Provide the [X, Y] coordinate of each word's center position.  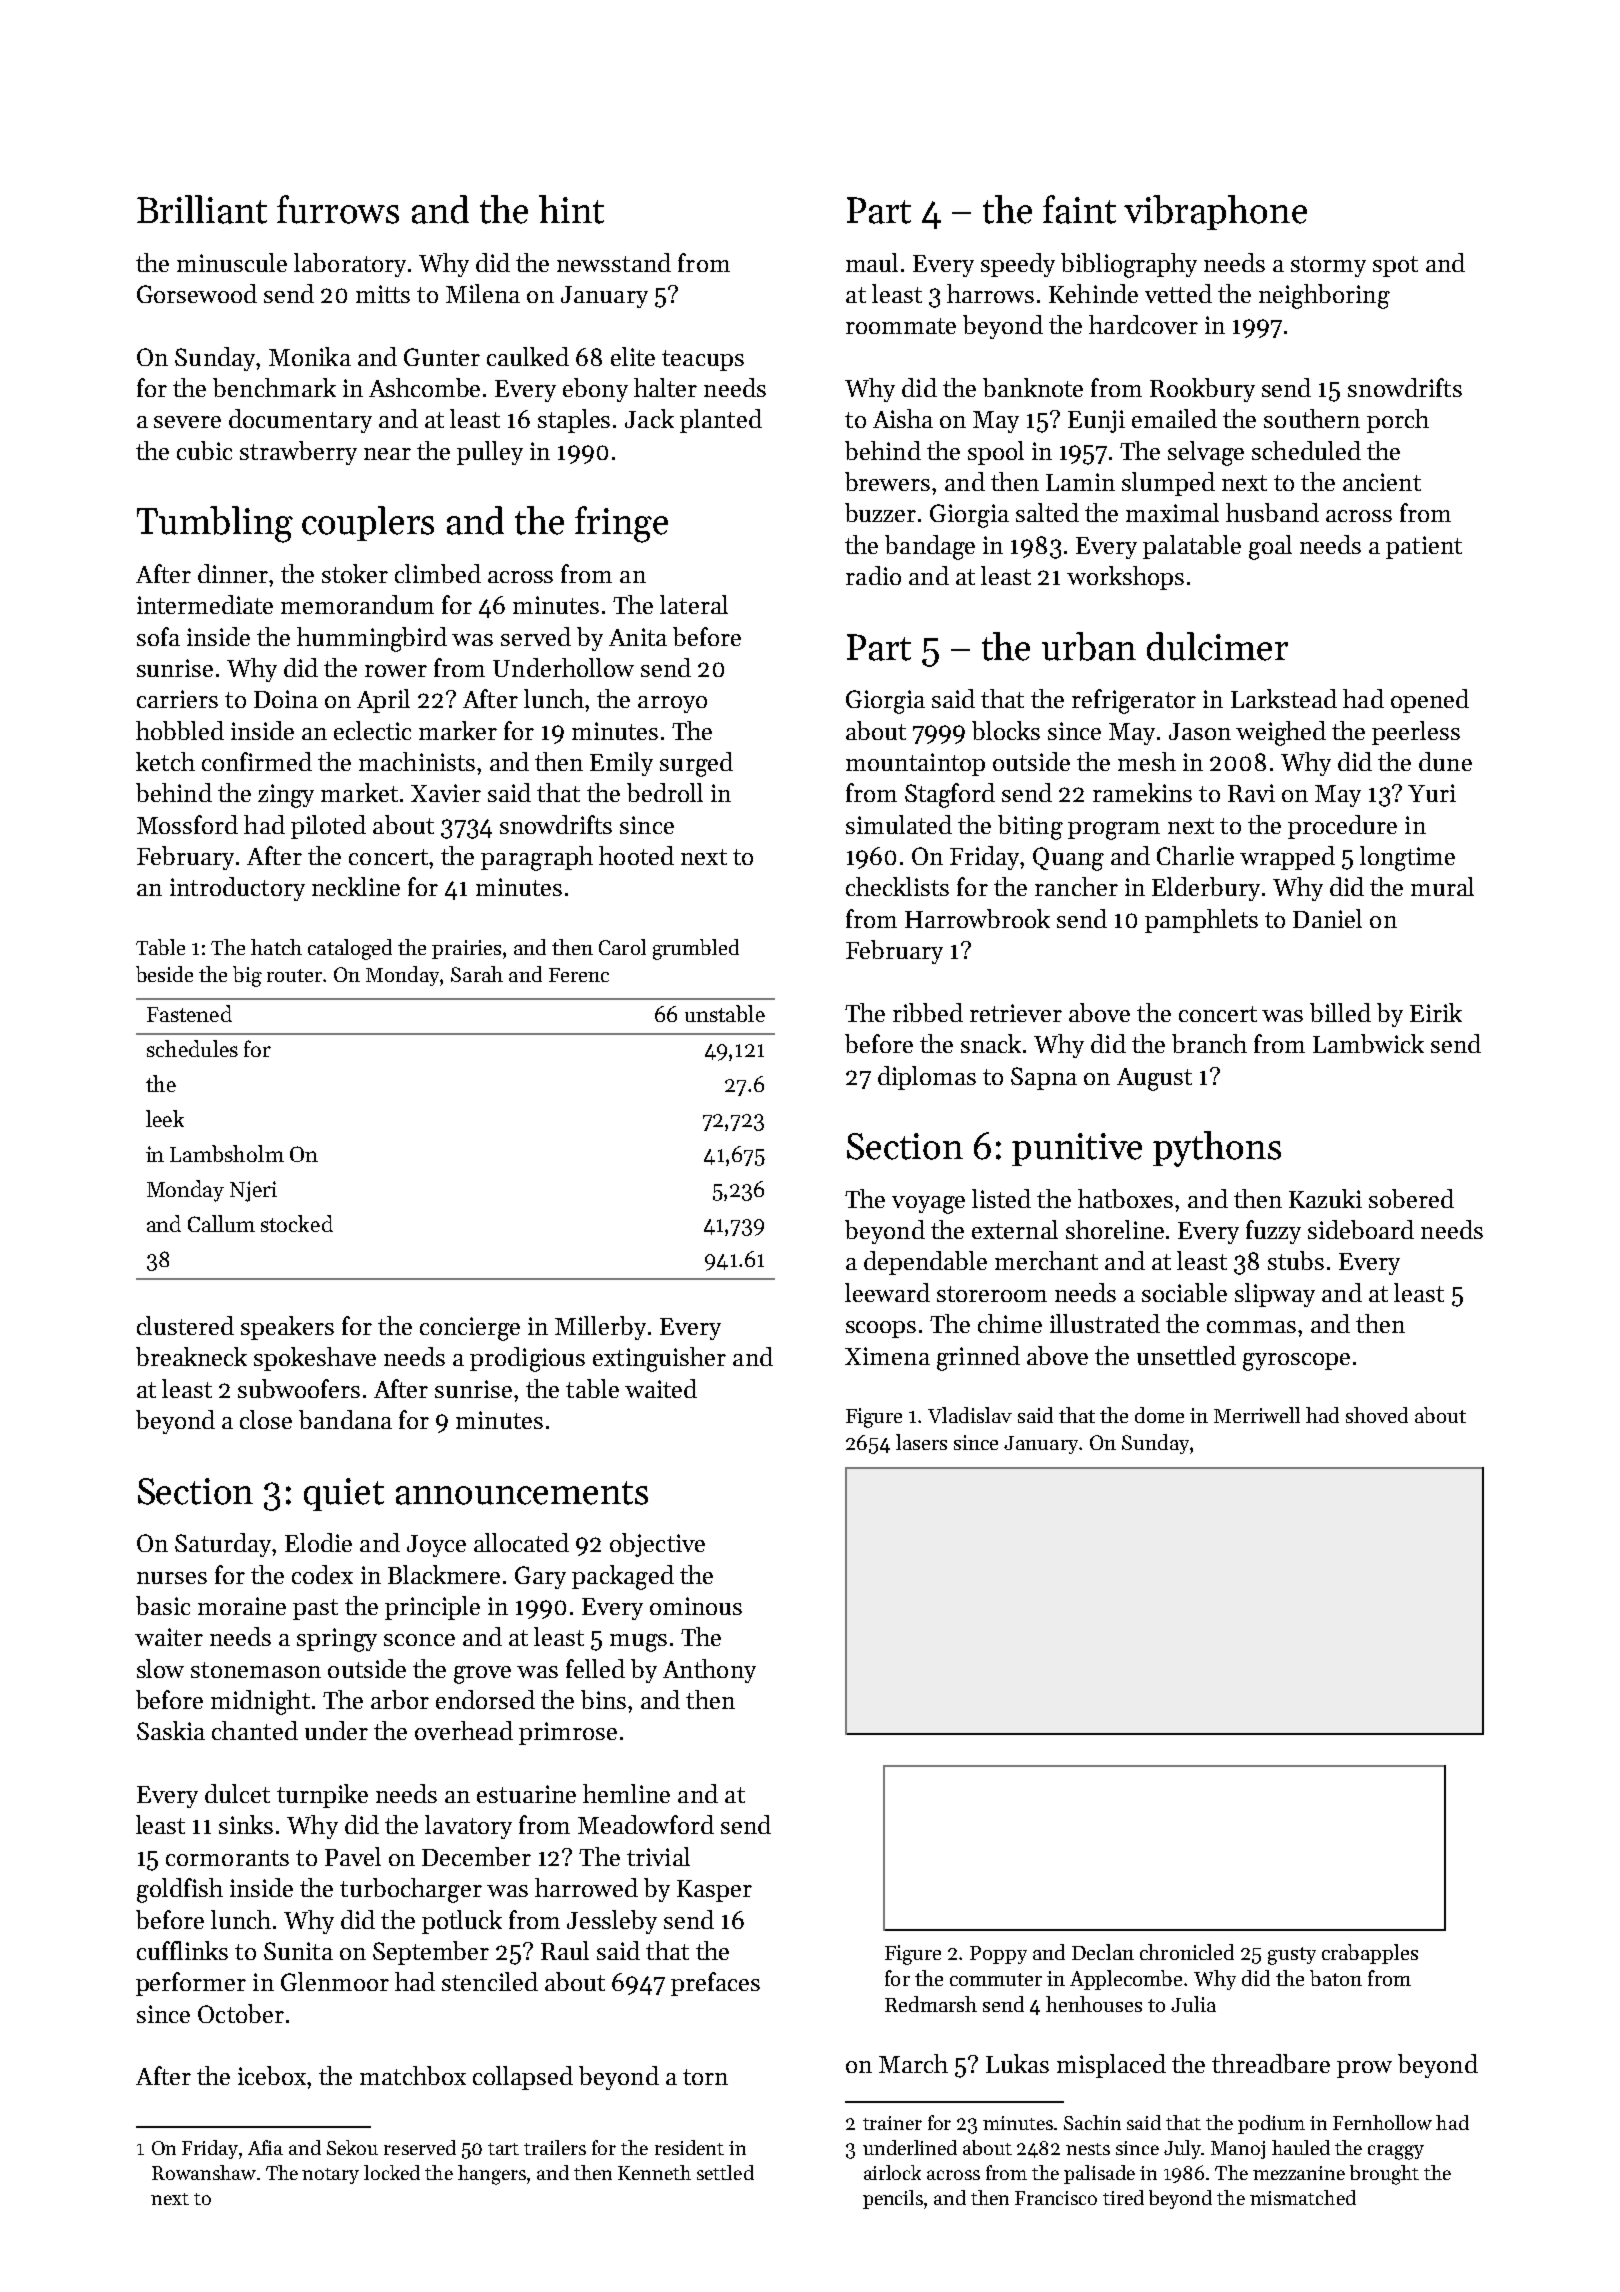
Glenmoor [335, 1981]
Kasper [714, 1891]
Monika [310, 356]
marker [458, 730]
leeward [887, 1292]
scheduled [1306, 450]
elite [633, 356]
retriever [1016, 1013]
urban [1089, 646]
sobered [1411, 1198]
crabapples [1370, 1954]
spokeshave [315, 1359]
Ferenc [579, 975]
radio [873, 575]
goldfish [180, 1890]
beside [164, 974]
